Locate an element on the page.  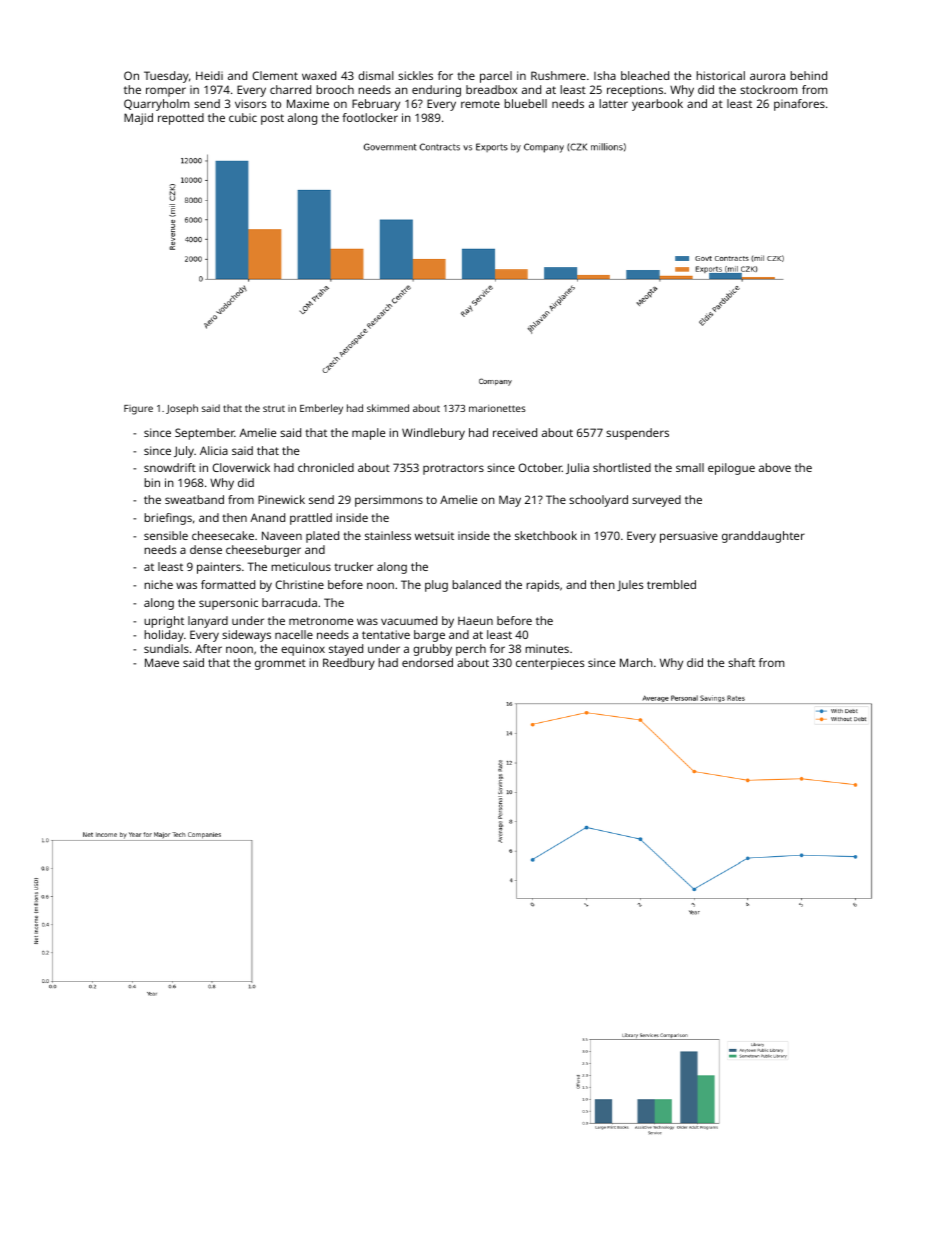
persuasive is located at coordinates (689, 537).
